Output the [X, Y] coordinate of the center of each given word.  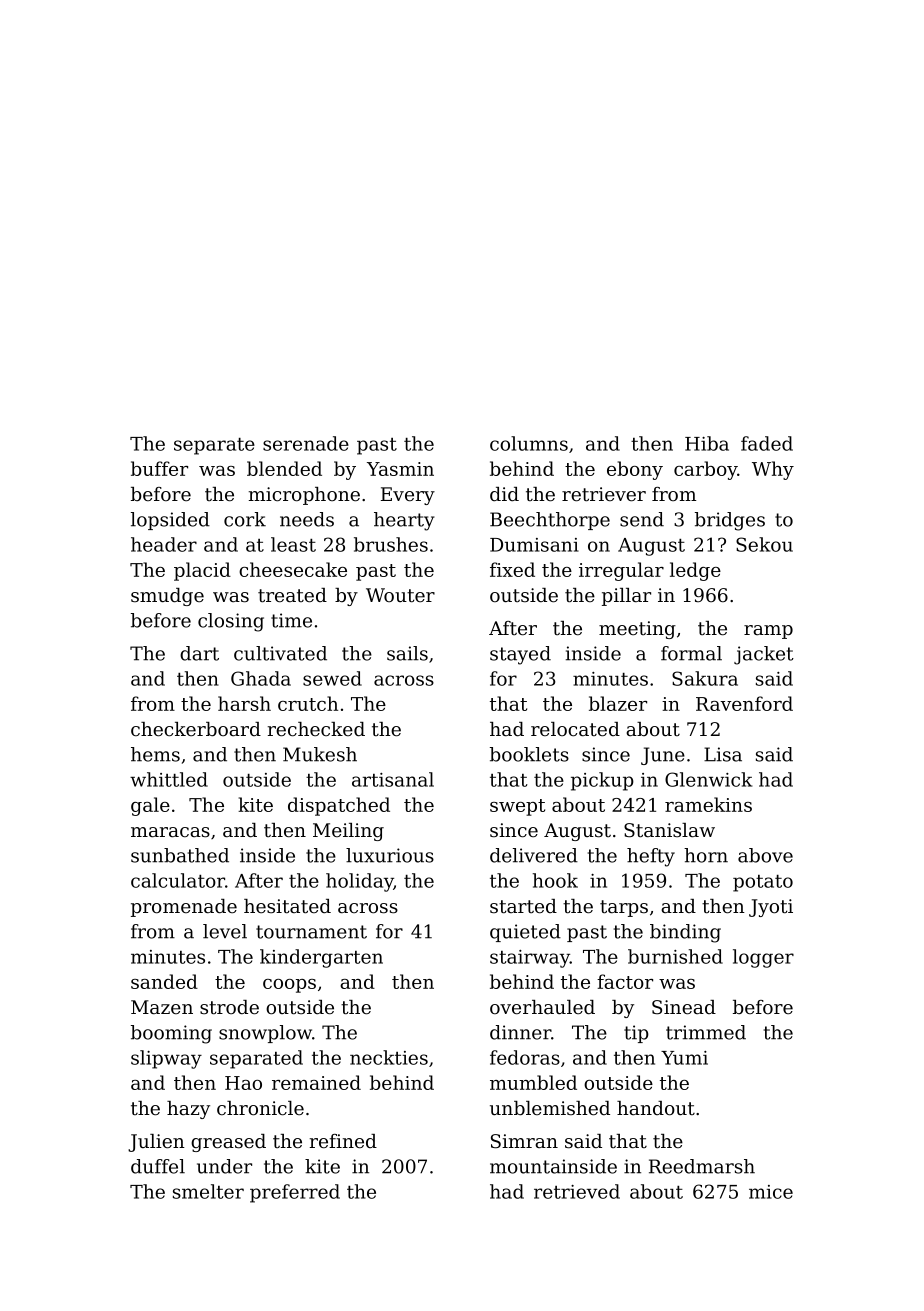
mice [771, 1192]
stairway [530, 959]
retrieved [577, 1191]
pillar [626, 597]
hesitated [287, 906]
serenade [306, 443]
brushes [391, 544]
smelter [208, 1191]
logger [763, 958]
